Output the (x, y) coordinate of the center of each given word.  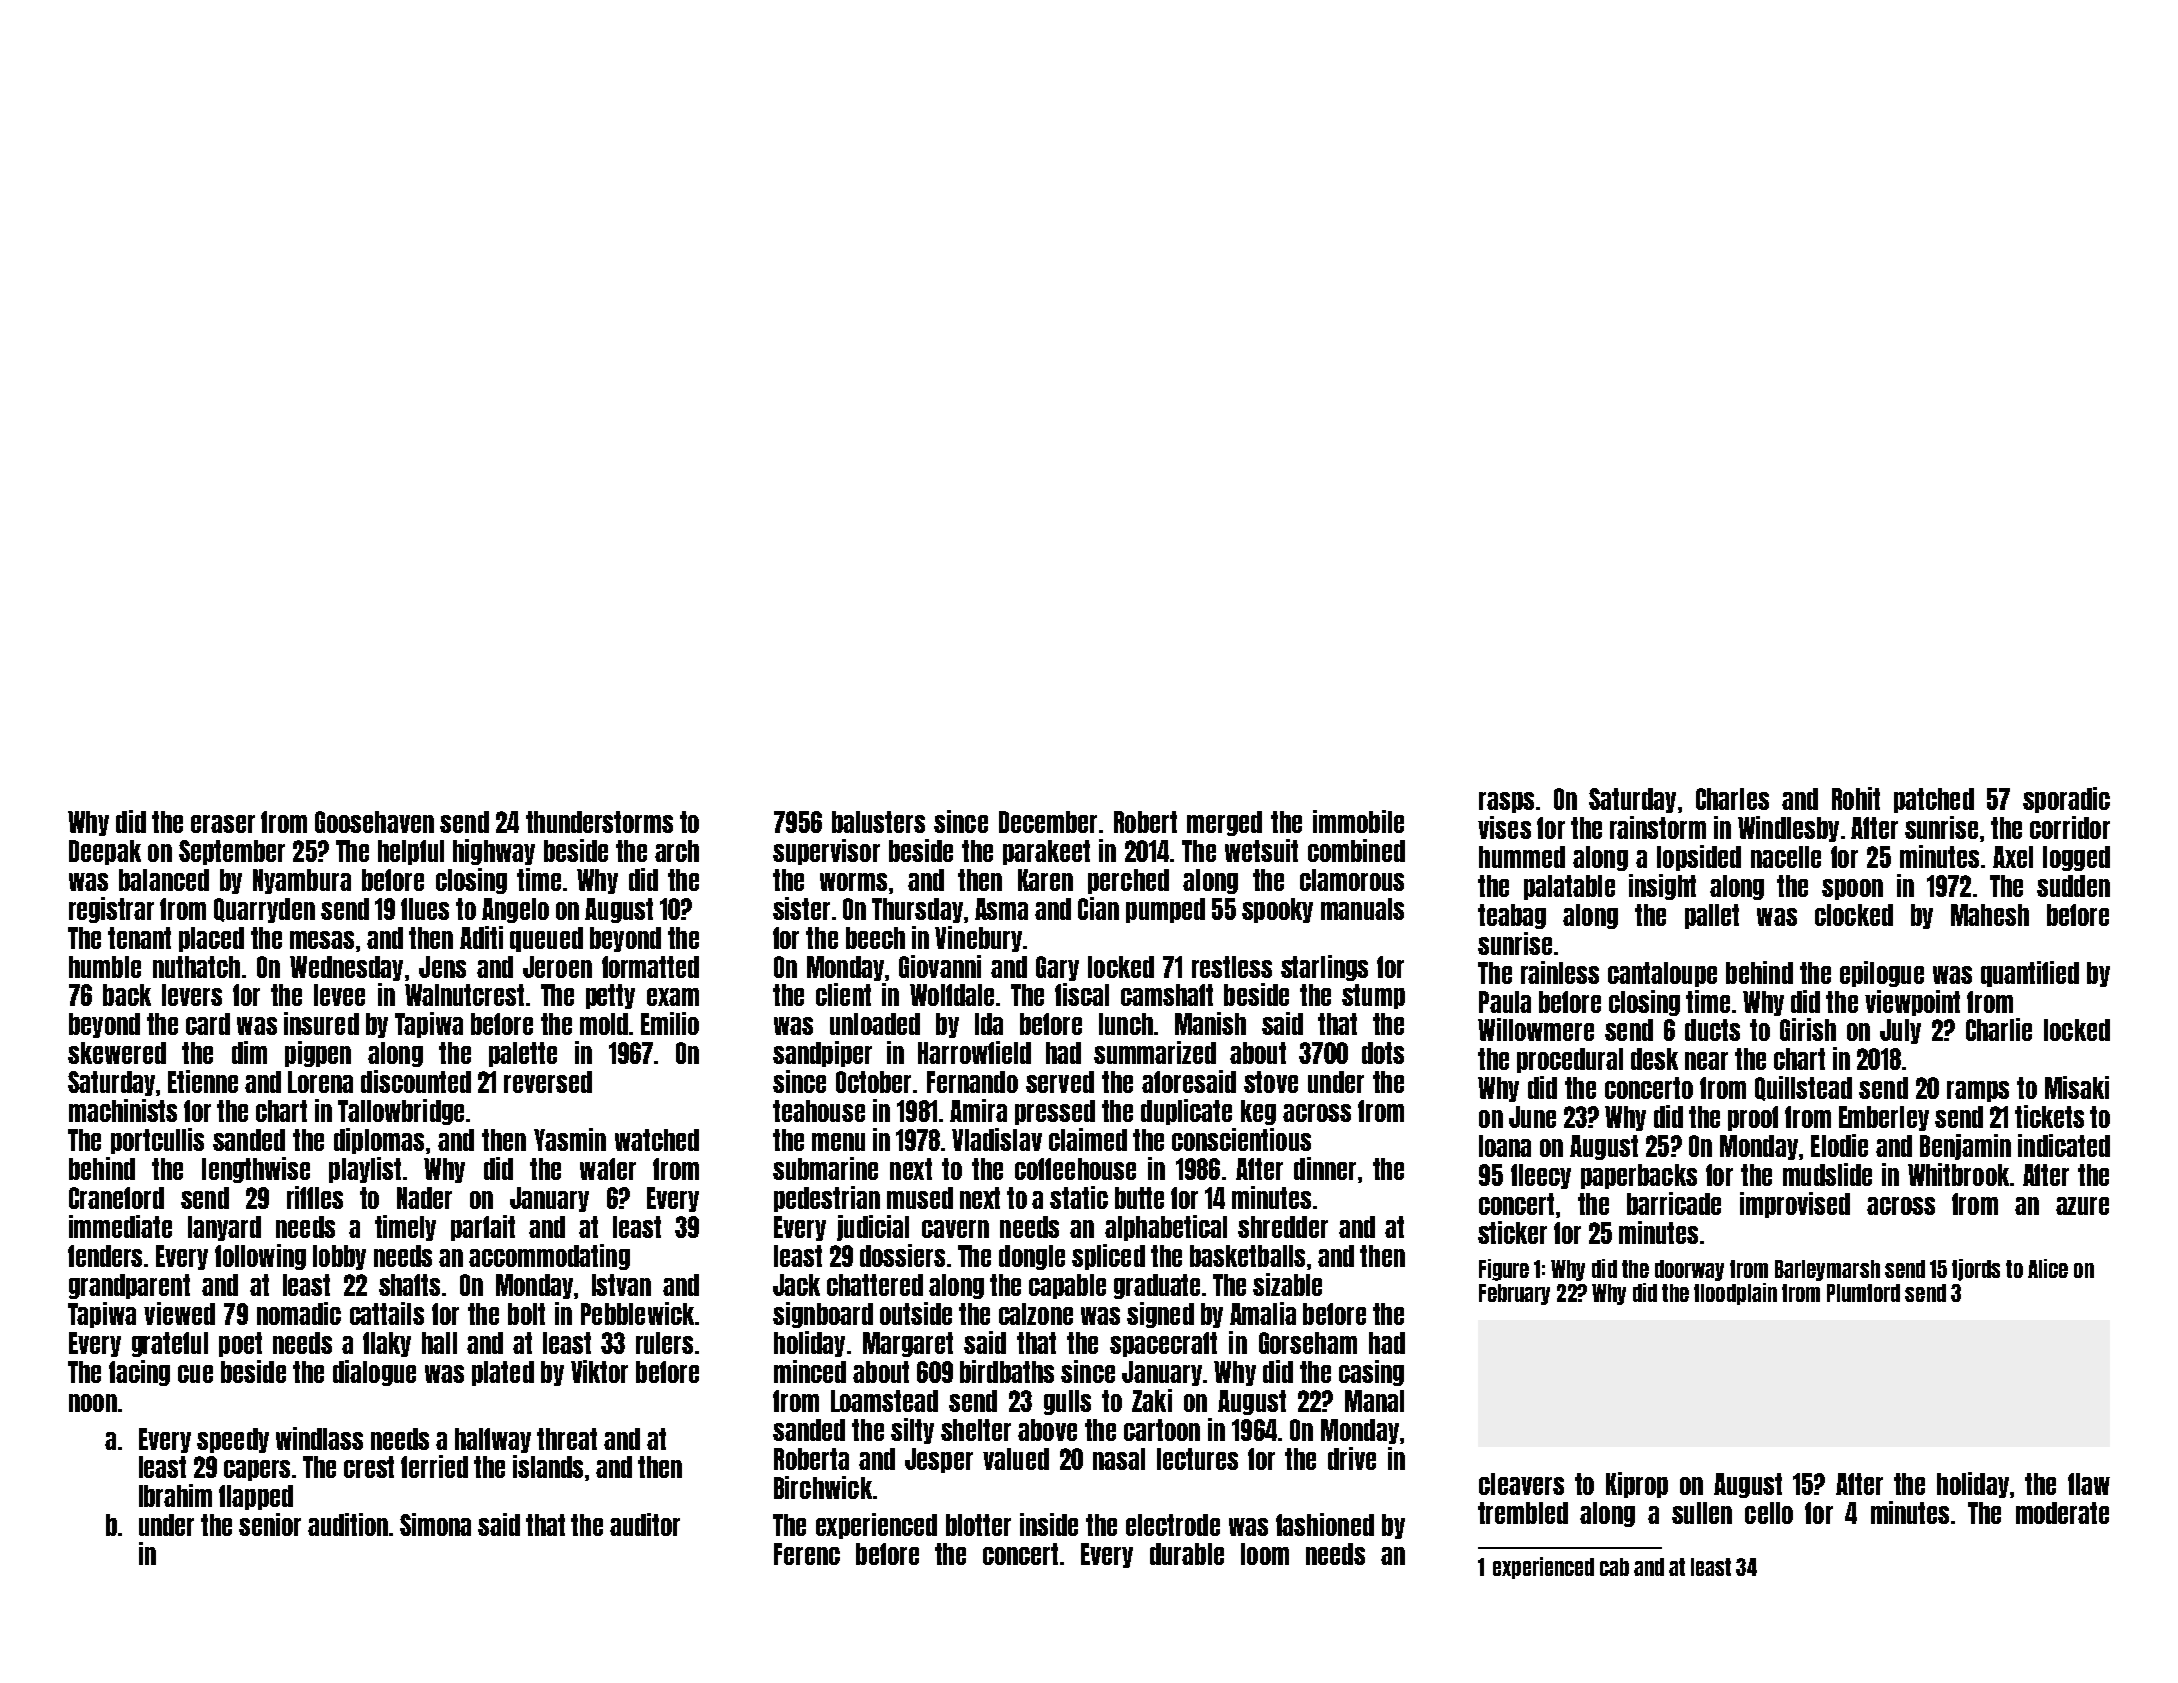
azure (2082, 1206)
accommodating (549, 1257)
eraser (223, 824)
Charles (1732, 799)
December (1048, 822)
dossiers (902, 1255)
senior (270, 1524)
